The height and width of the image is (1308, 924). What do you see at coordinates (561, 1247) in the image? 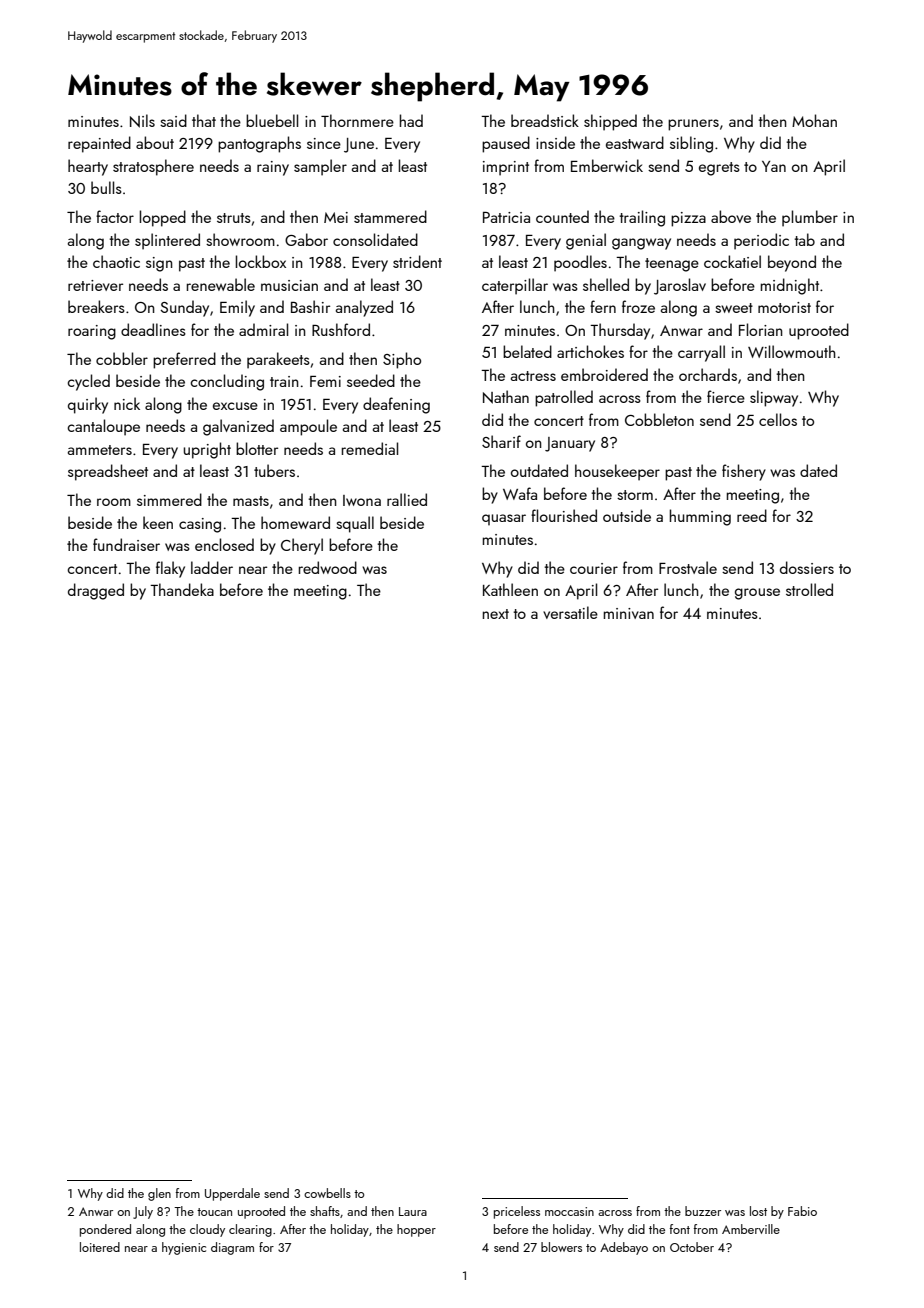
I see `blowers` at bounding box center [561, 1247].
